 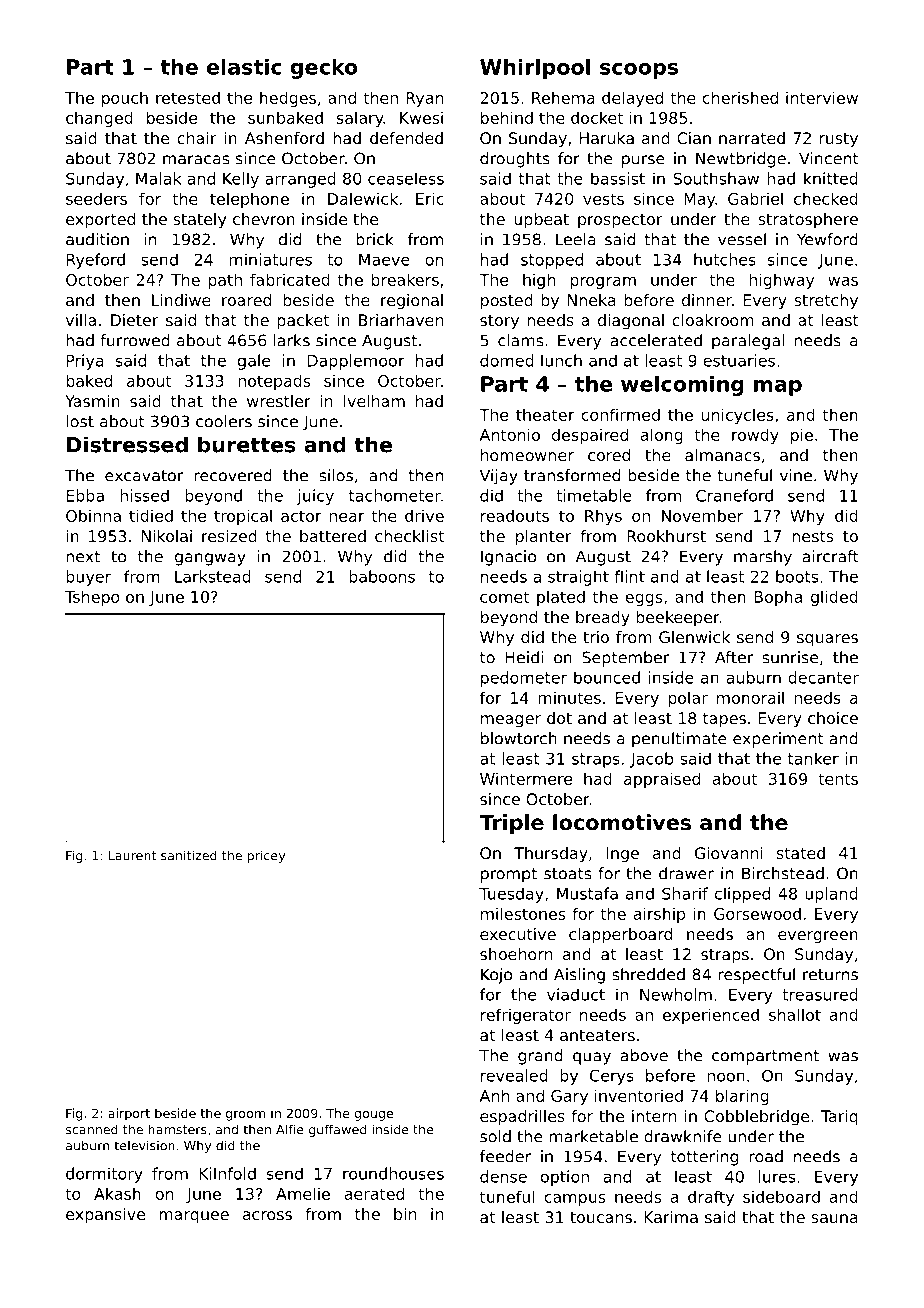 I want to click on Yasmin, so click(x=92, y=401).
